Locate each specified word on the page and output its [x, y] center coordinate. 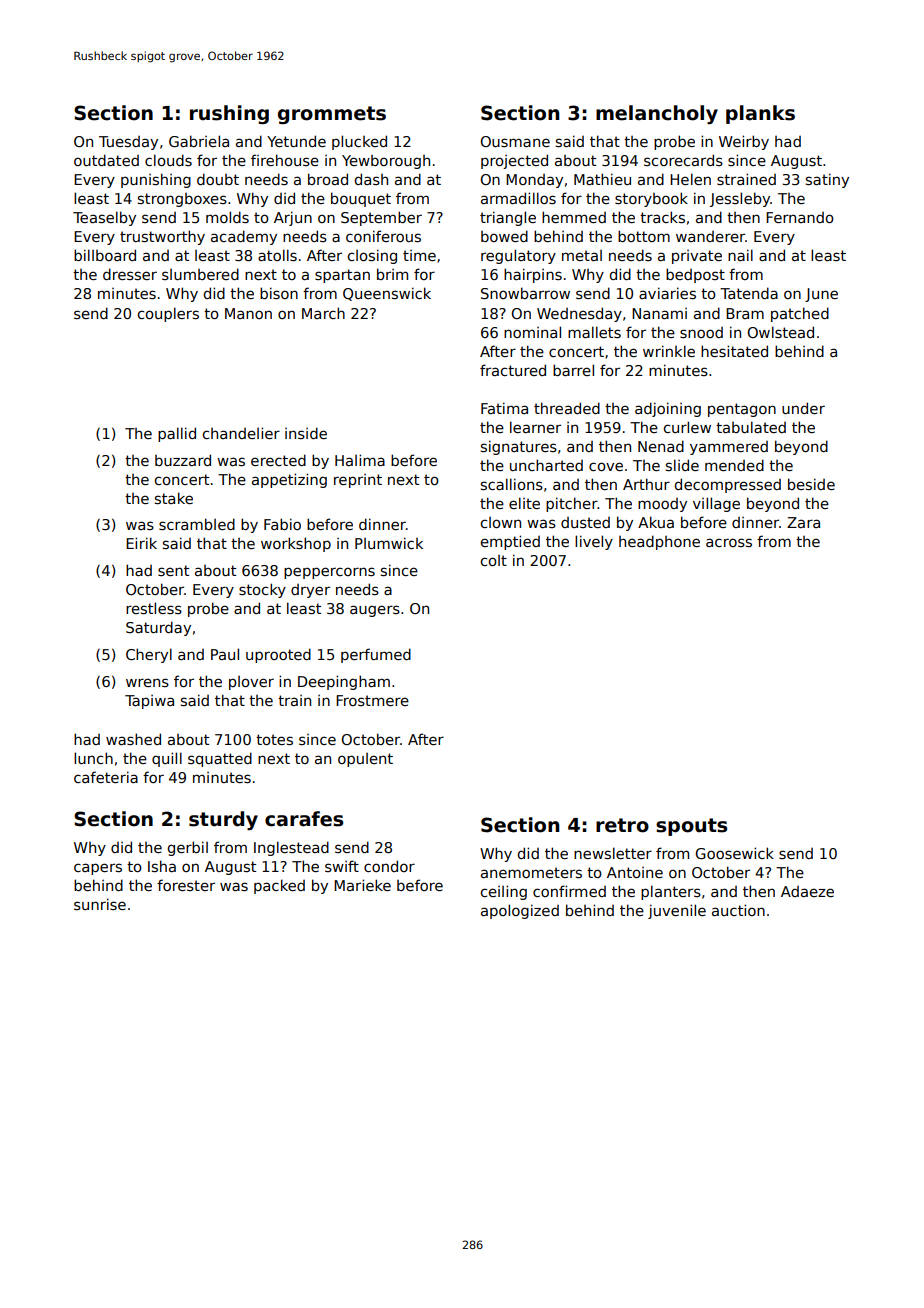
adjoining [668, 409]
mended [734, 465]
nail [740, 255]
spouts [691, 827]
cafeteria [106, 777]
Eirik [141, 543]
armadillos [518, 198]
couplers [168, 314]
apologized [520, 911]
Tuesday [128, 143]
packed [279, 886]
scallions [512, 484]
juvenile [677, 911]
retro [622, 825]
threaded [567, 408]
